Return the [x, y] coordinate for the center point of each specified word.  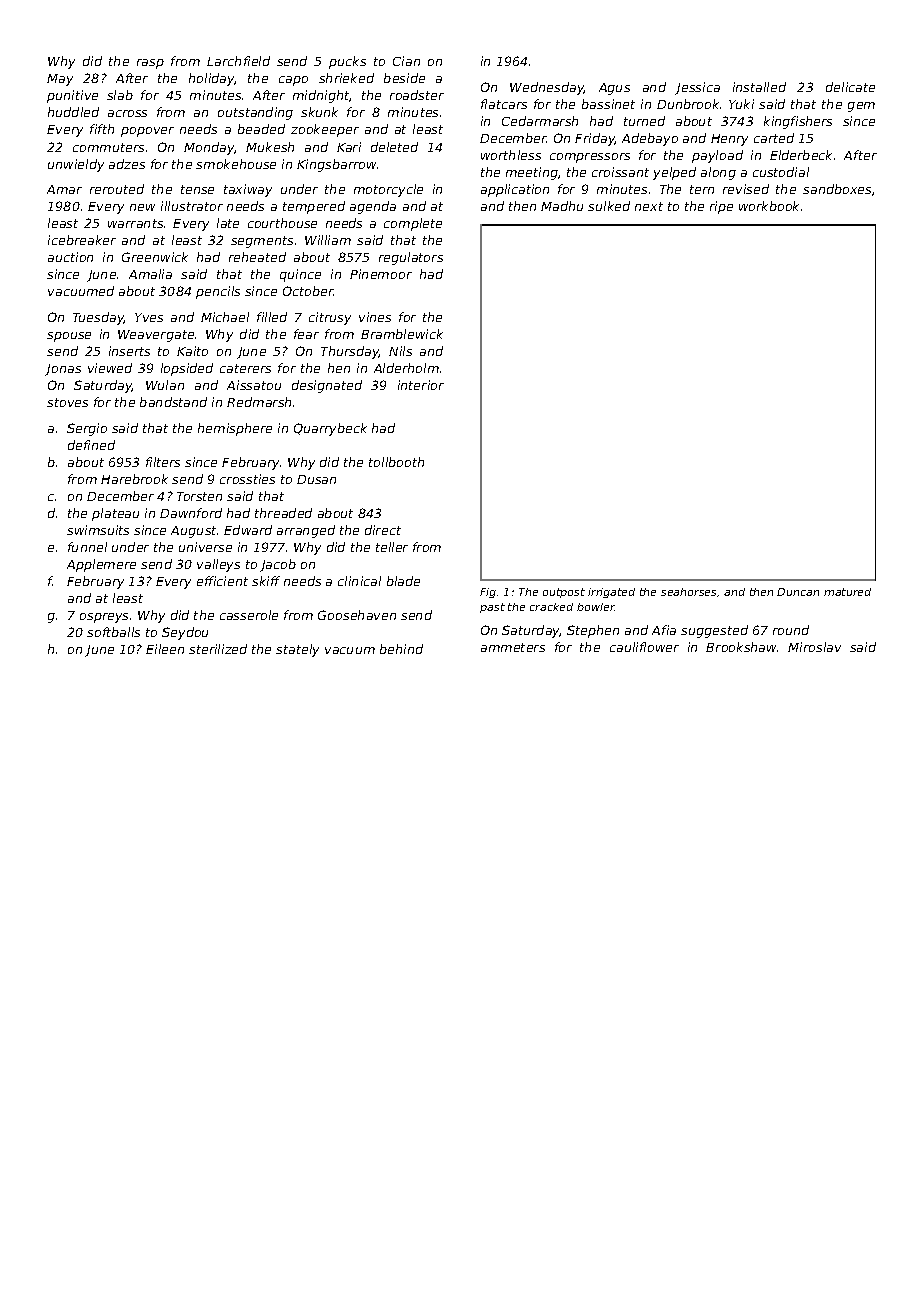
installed [759, 87]
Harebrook [134, 479]
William [328, 240]
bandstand [173, 402]
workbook [769, 206]
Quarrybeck [330, 429]
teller [392, 547]
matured [847, 592]
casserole [249, 615]
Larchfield [238, 61]
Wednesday [547, 88]
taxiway [248, 190]
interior [421, 385]
